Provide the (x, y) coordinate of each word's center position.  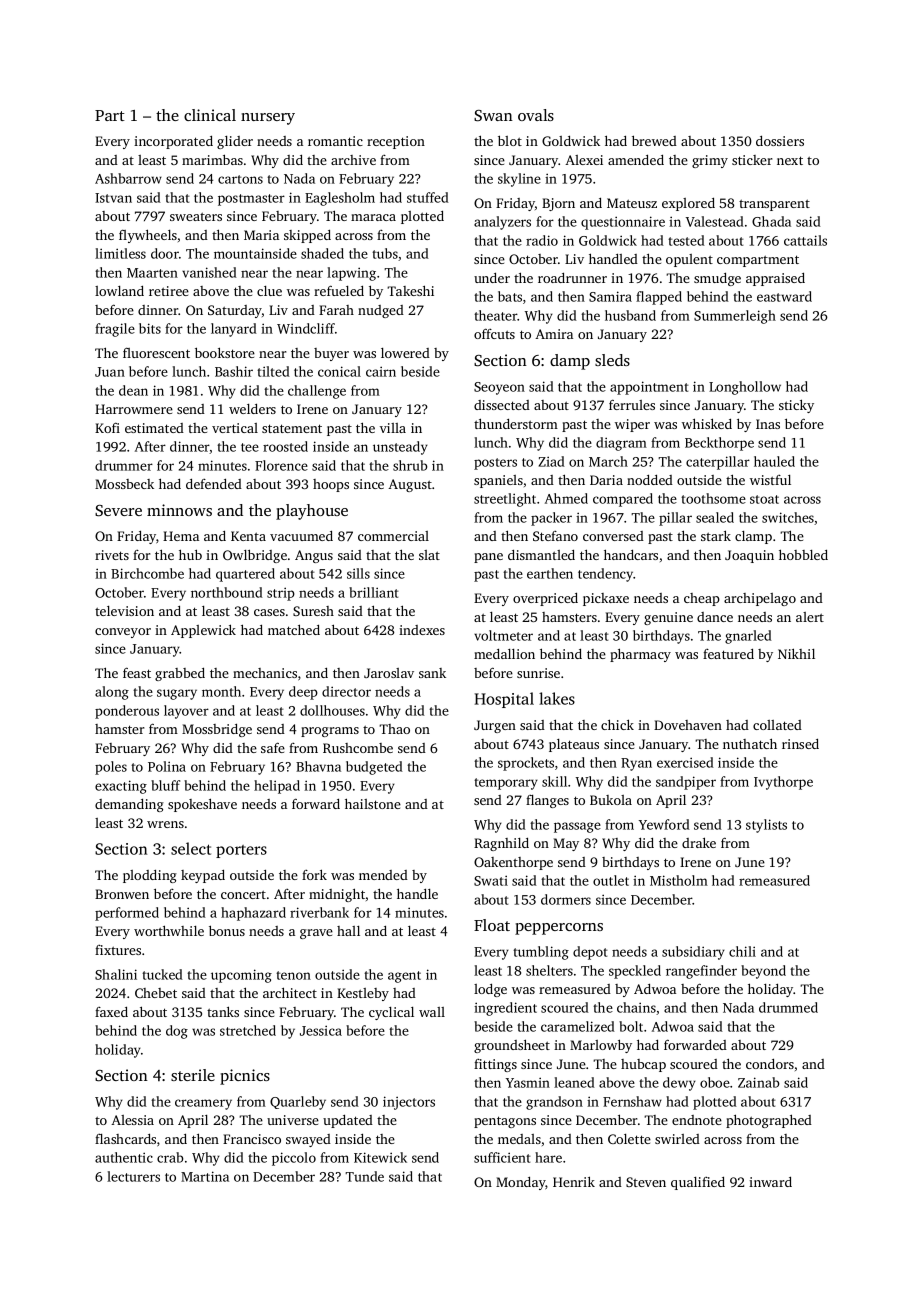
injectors (409, 1103)
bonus (227, 930)
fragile (115, 330)
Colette (629, 1139)
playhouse (312, 512)
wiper (632, 425)
